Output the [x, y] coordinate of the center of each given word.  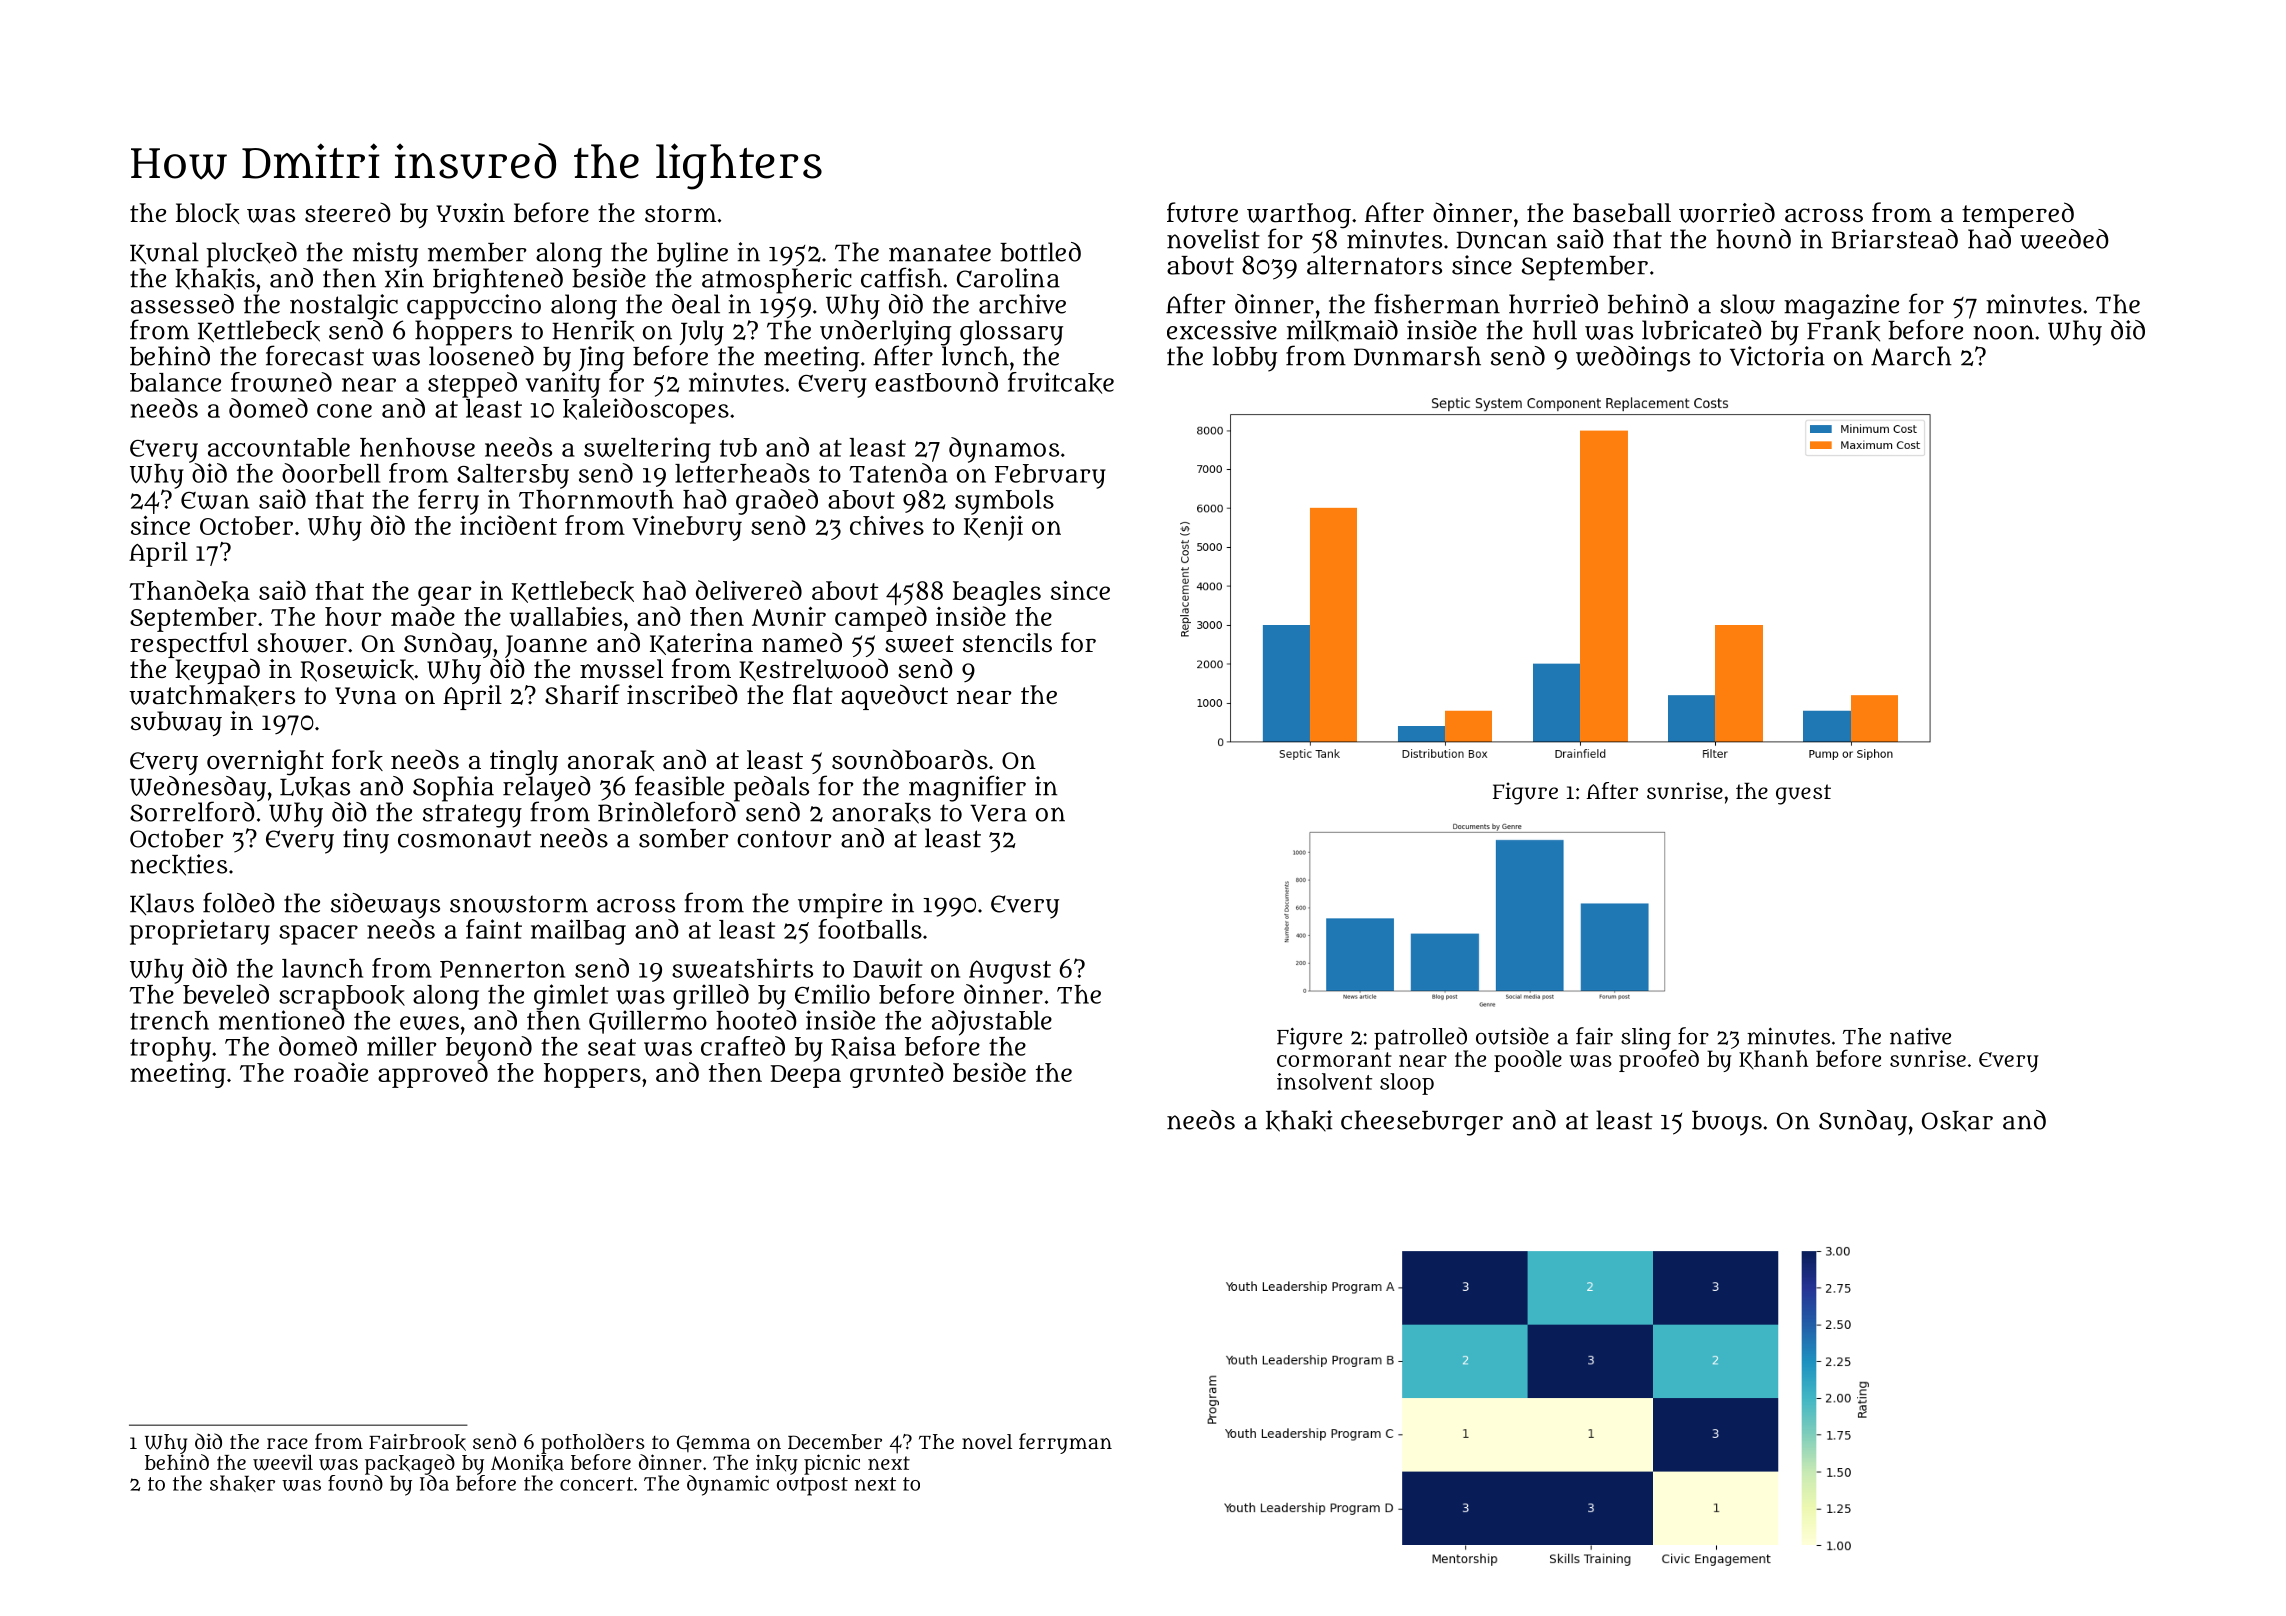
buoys [1727, 1123]
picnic [832, 1464]
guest [1803, 794]
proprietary [200, 932]
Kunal [164, 253]
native [1920, 1036]
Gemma [713, 1443]
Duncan [1502, 240]
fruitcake [1061, 383]
